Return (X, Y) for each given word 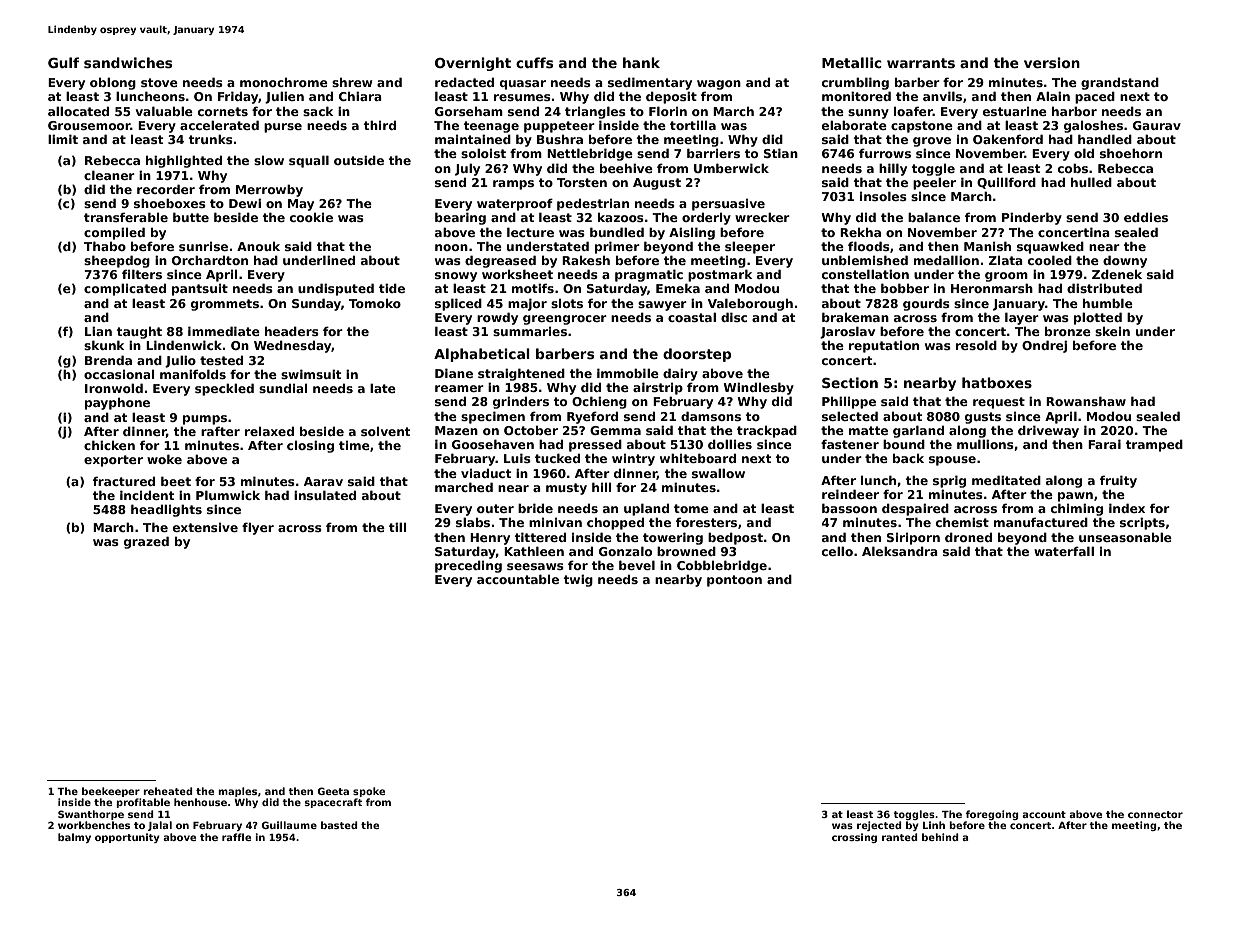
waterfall (1064, 551)
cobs (1073, 168)
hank (641, 62)
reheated (168, 791)
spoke (369, 792)
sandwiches (128, 62)
